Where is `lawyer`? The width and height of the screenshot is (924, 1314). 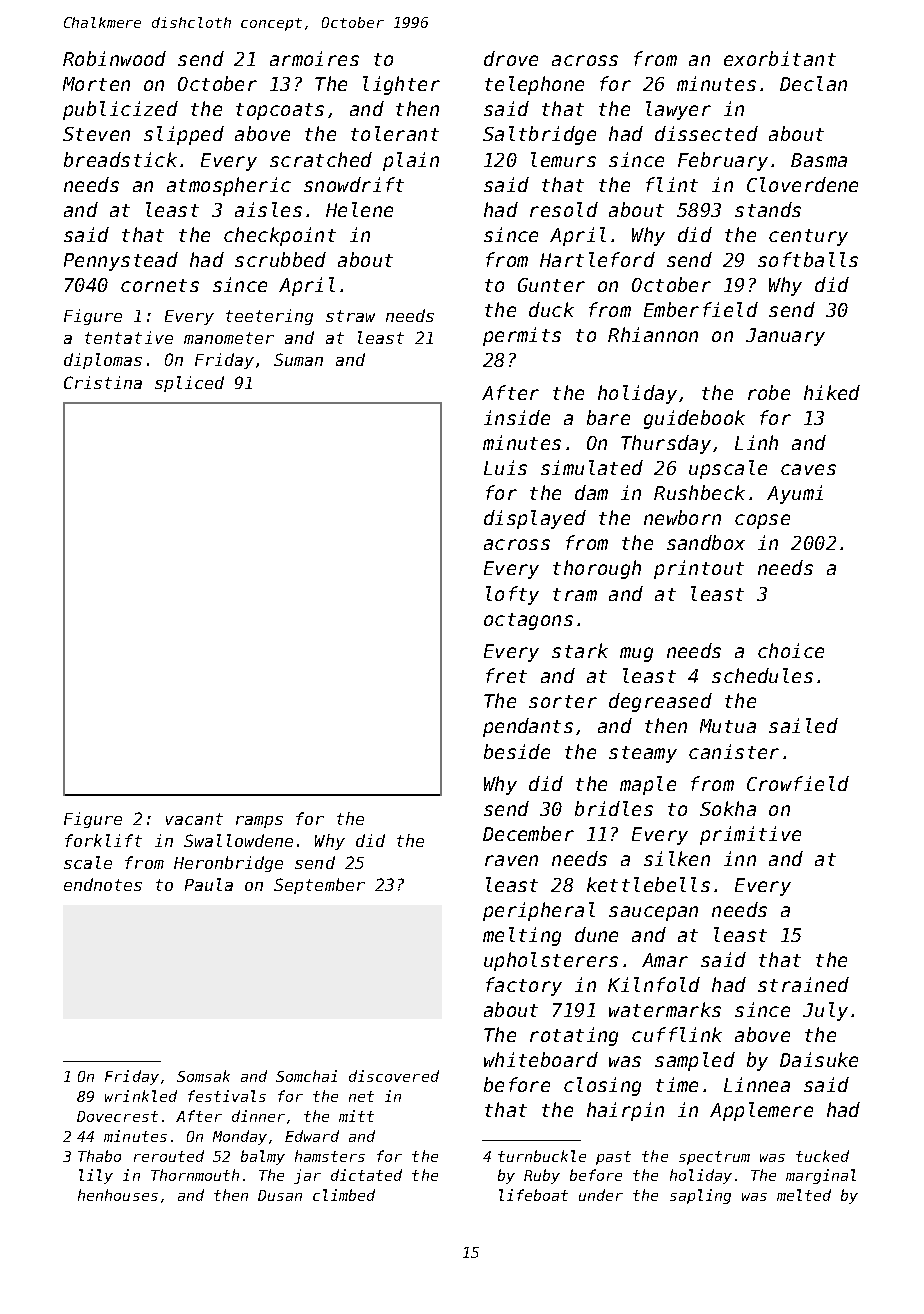
lawyer is located at coordinates (678, 110).
